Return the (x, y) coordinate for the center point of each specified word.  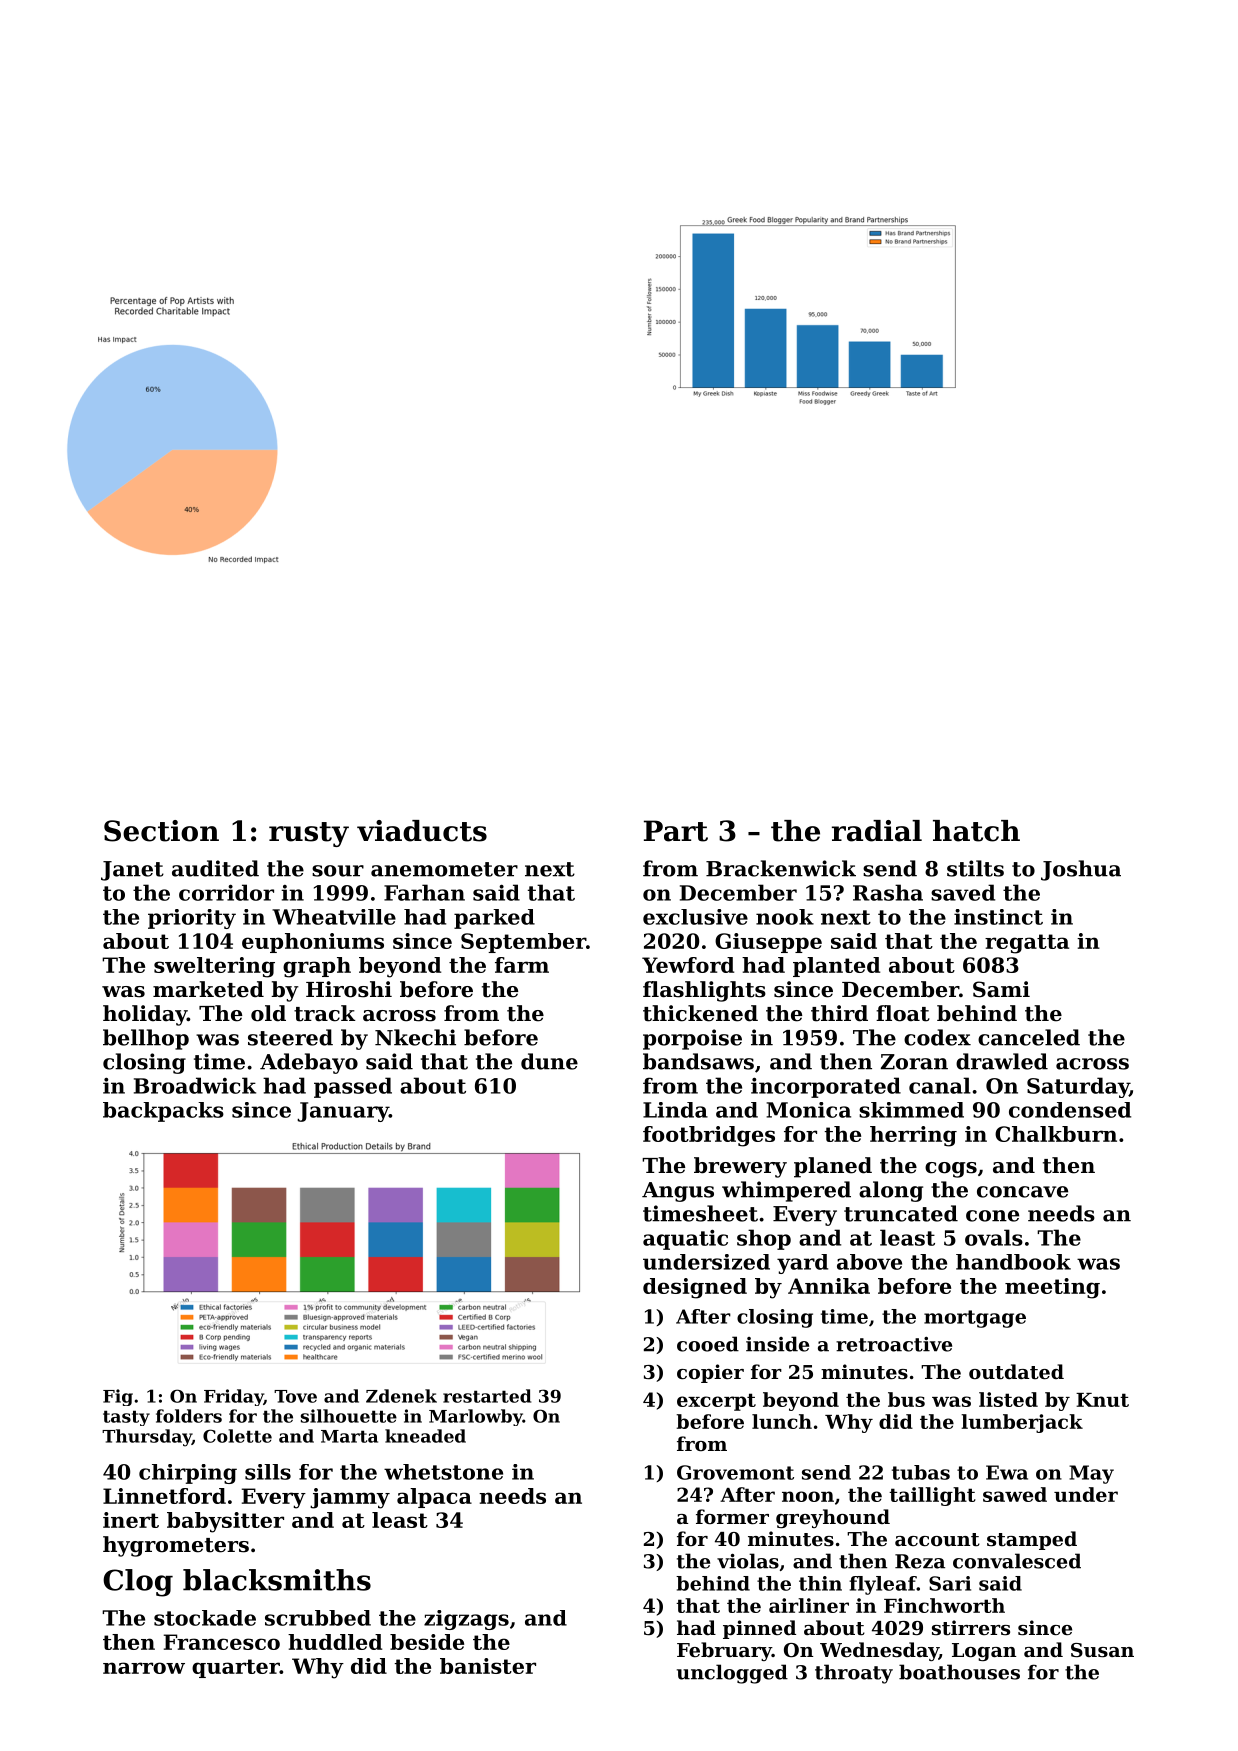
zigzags (466, 1620)
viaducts (422, 831)
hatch (976, 831)
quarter (236, 1668)
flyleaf (883, 1585)
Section (161, 831)
